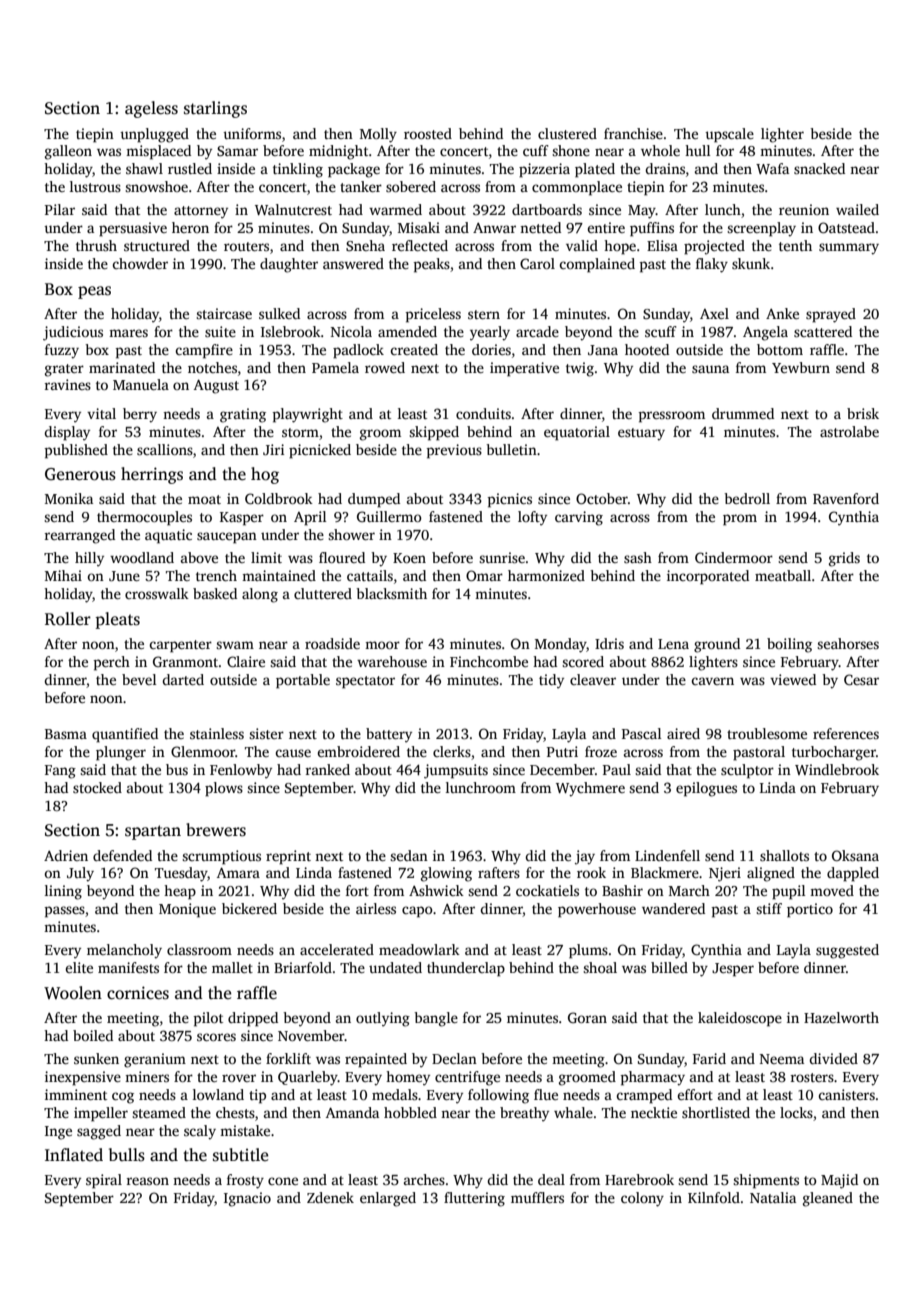 This screenshot has width=924, height=1308. Describe the element at coordinates (729, 135) in the screenshot. I see `upscale` at that location.
